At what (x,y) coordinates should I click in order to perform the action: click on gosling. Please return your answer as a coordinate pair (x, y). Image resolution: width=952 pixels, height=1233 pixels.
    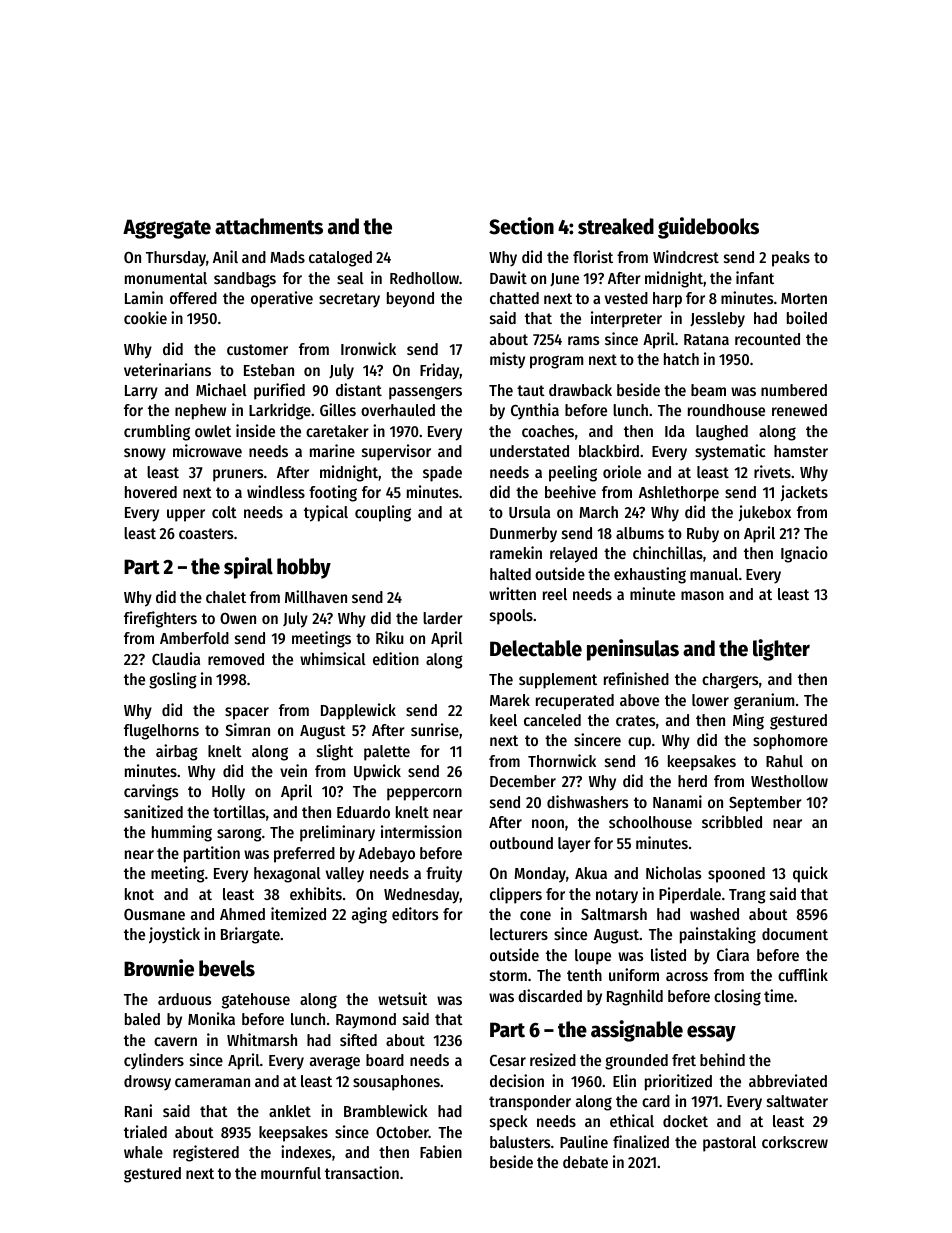
    Looking at the image, I should click on (173, 680).
